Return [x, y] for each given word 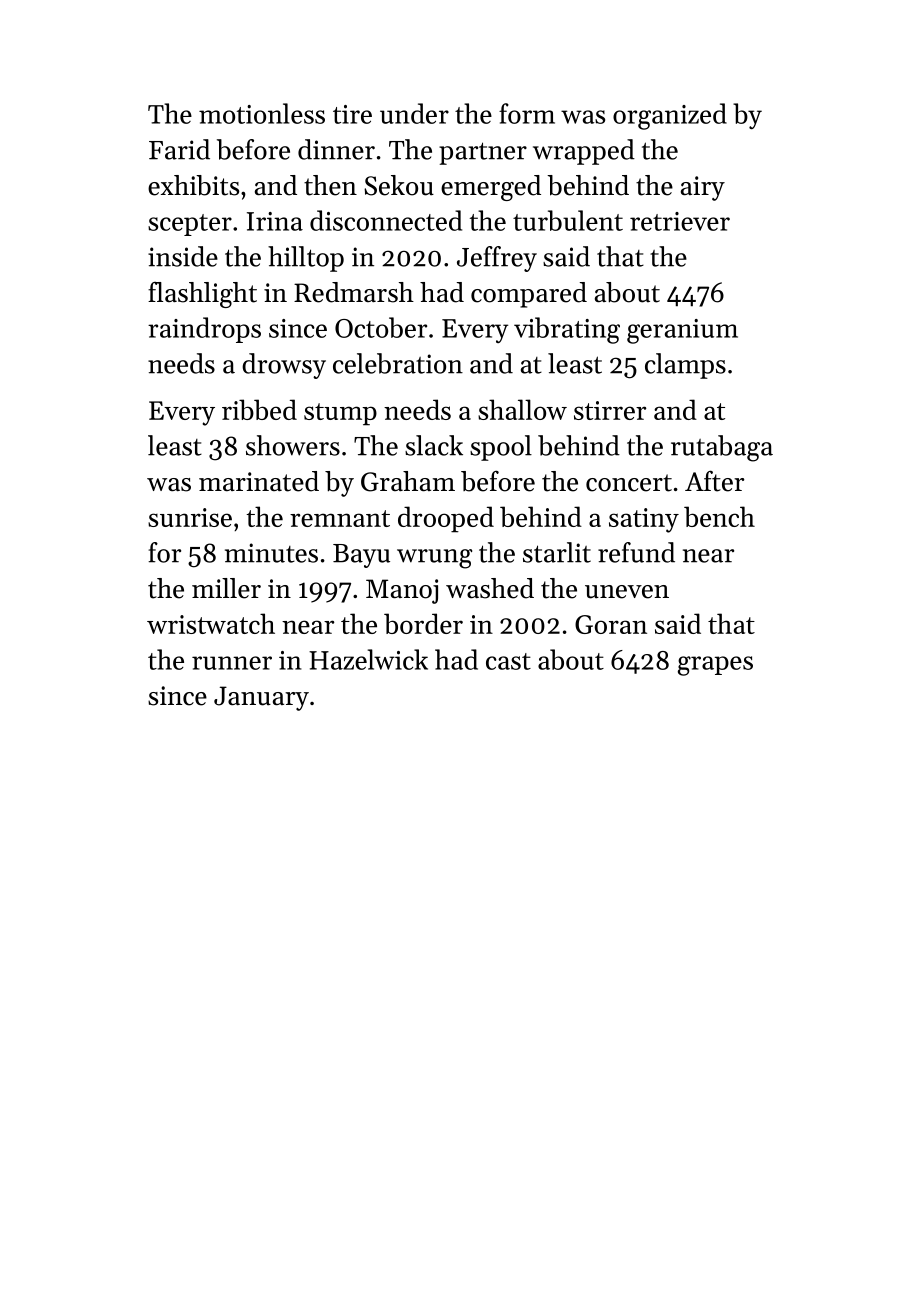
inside [183, 256]
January [261, 698]
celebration [398, 363]
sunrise [190, 517]
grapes [715, 666]
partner [483, 153]
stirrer [610, 410]
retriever [680, 221]
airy [703, 188]
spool [501, 448]
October [381, 327]
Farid [179, 149]
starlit [557, 552]
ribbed [259, 409]
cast [508, 661]
